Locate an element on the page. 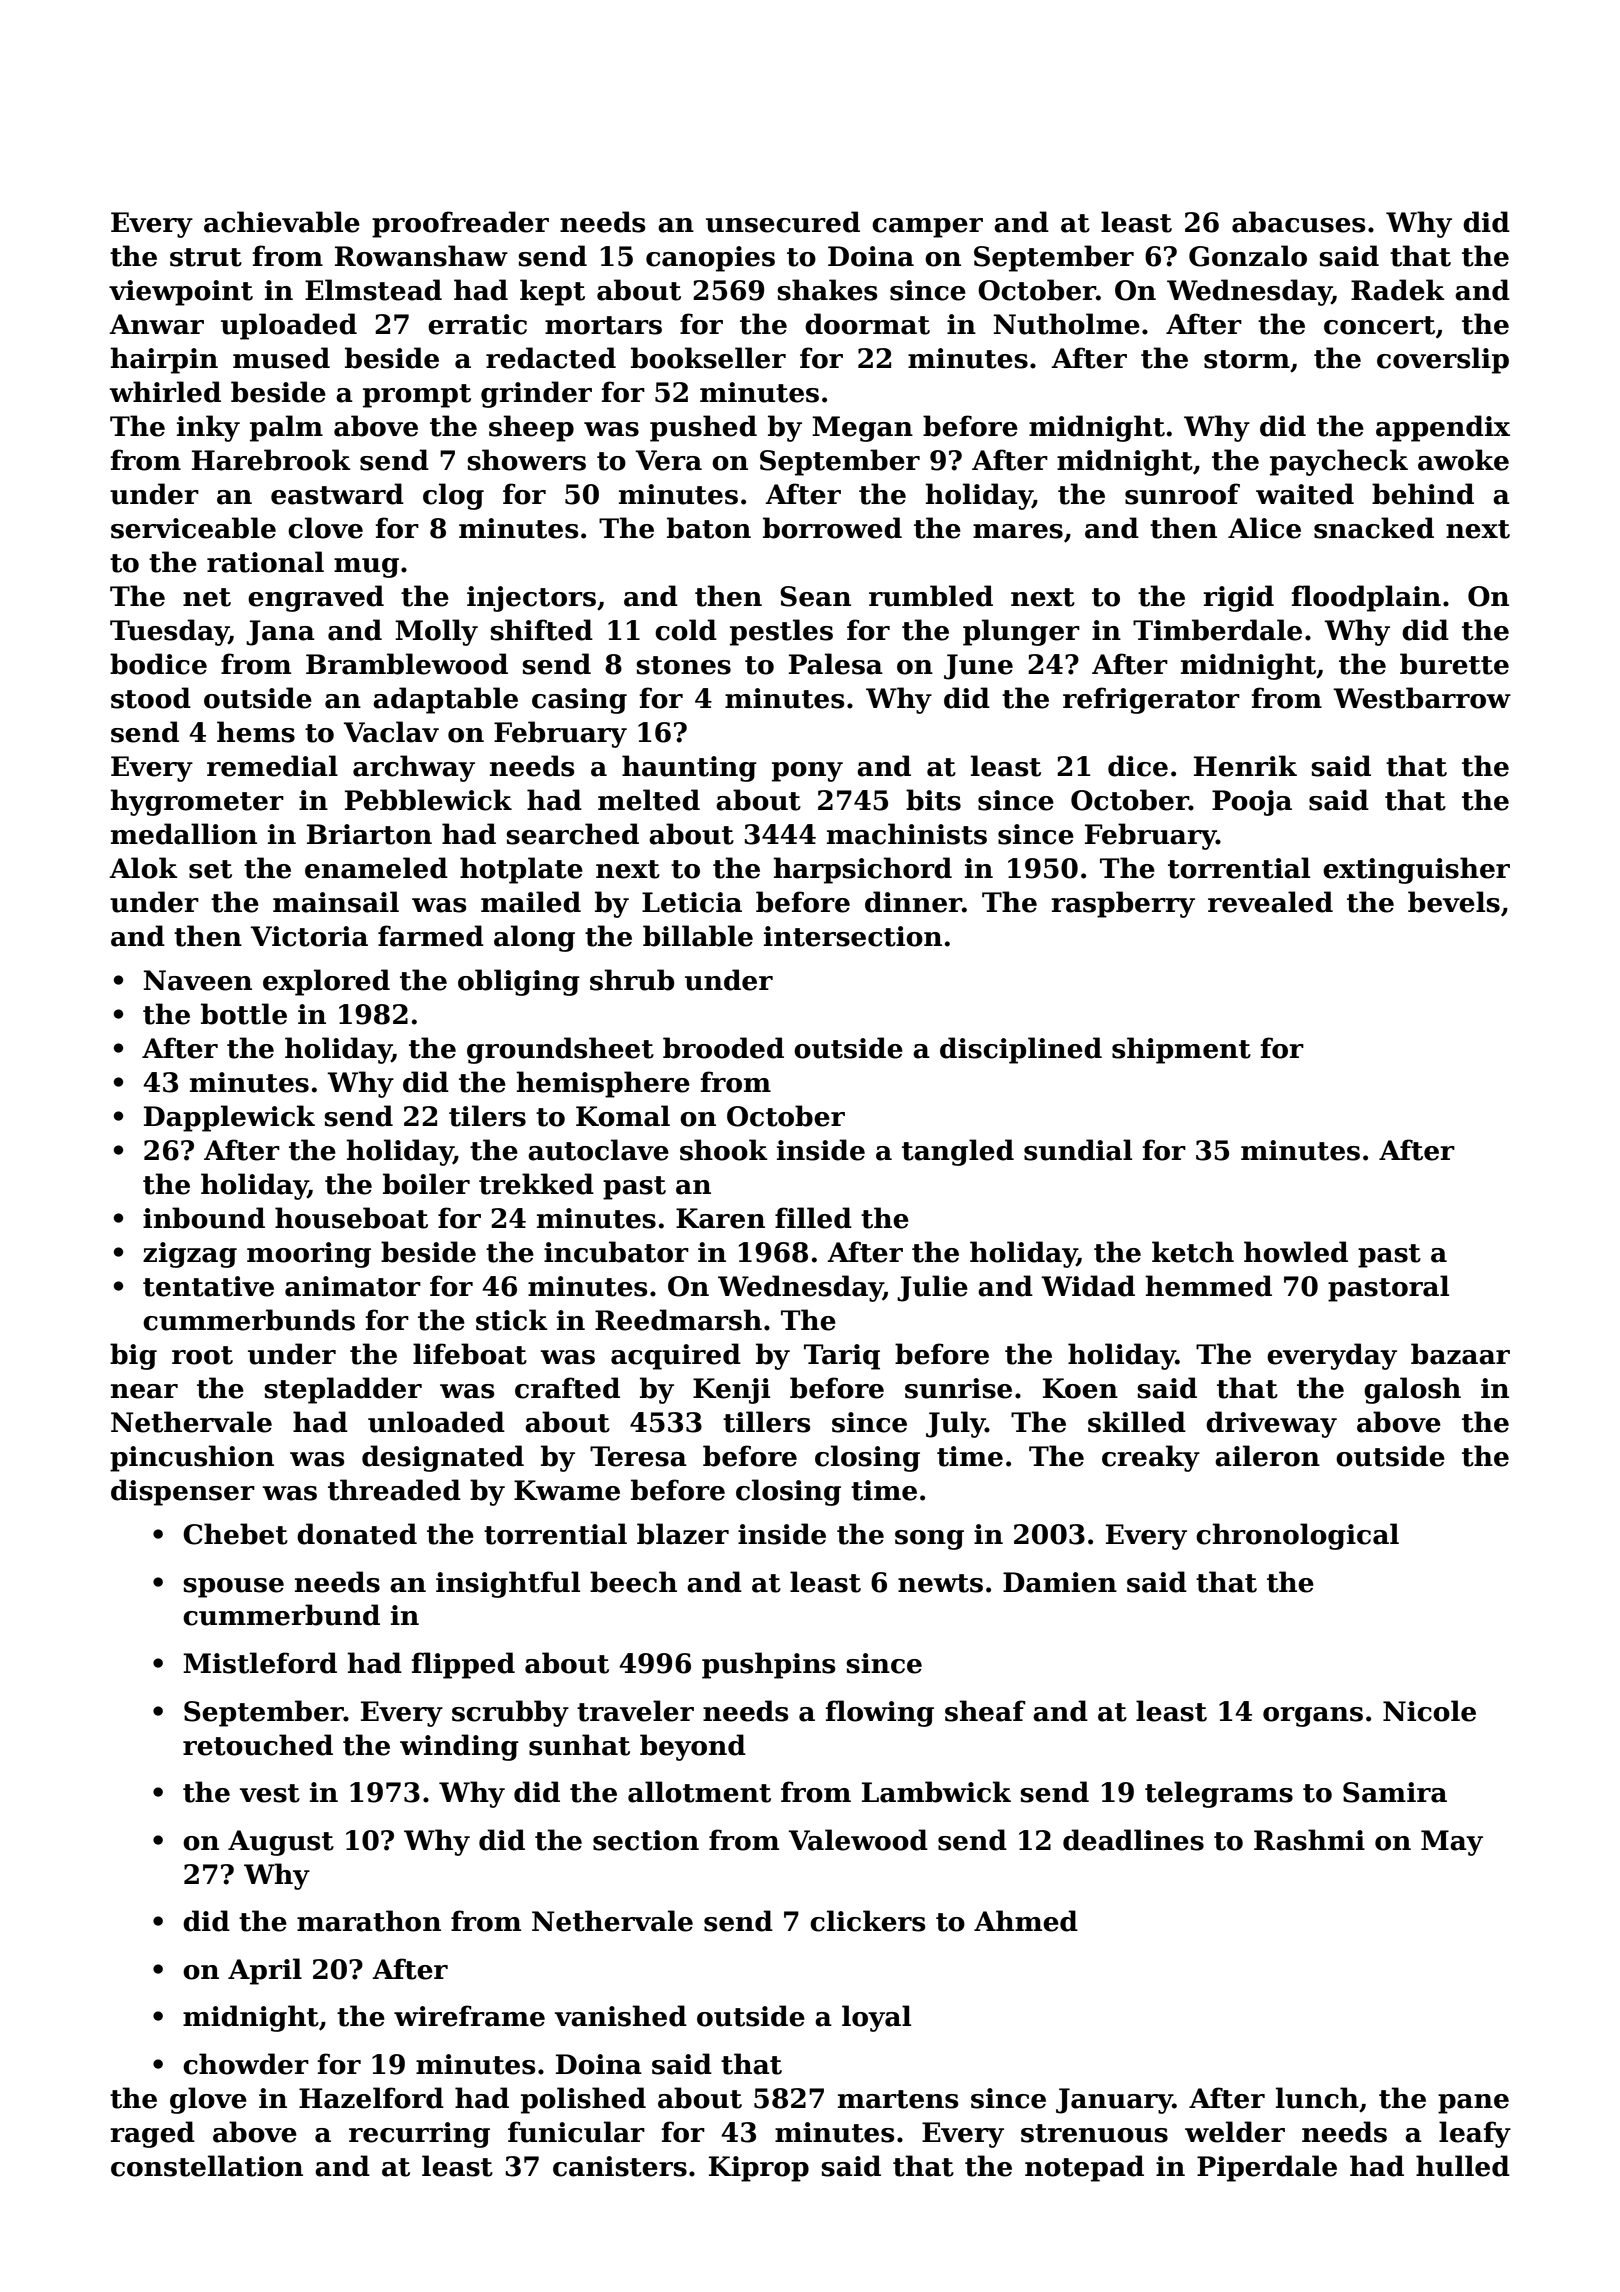 This page has height=2292, width=1620. tangled is located at coordinates (958, 1152).
